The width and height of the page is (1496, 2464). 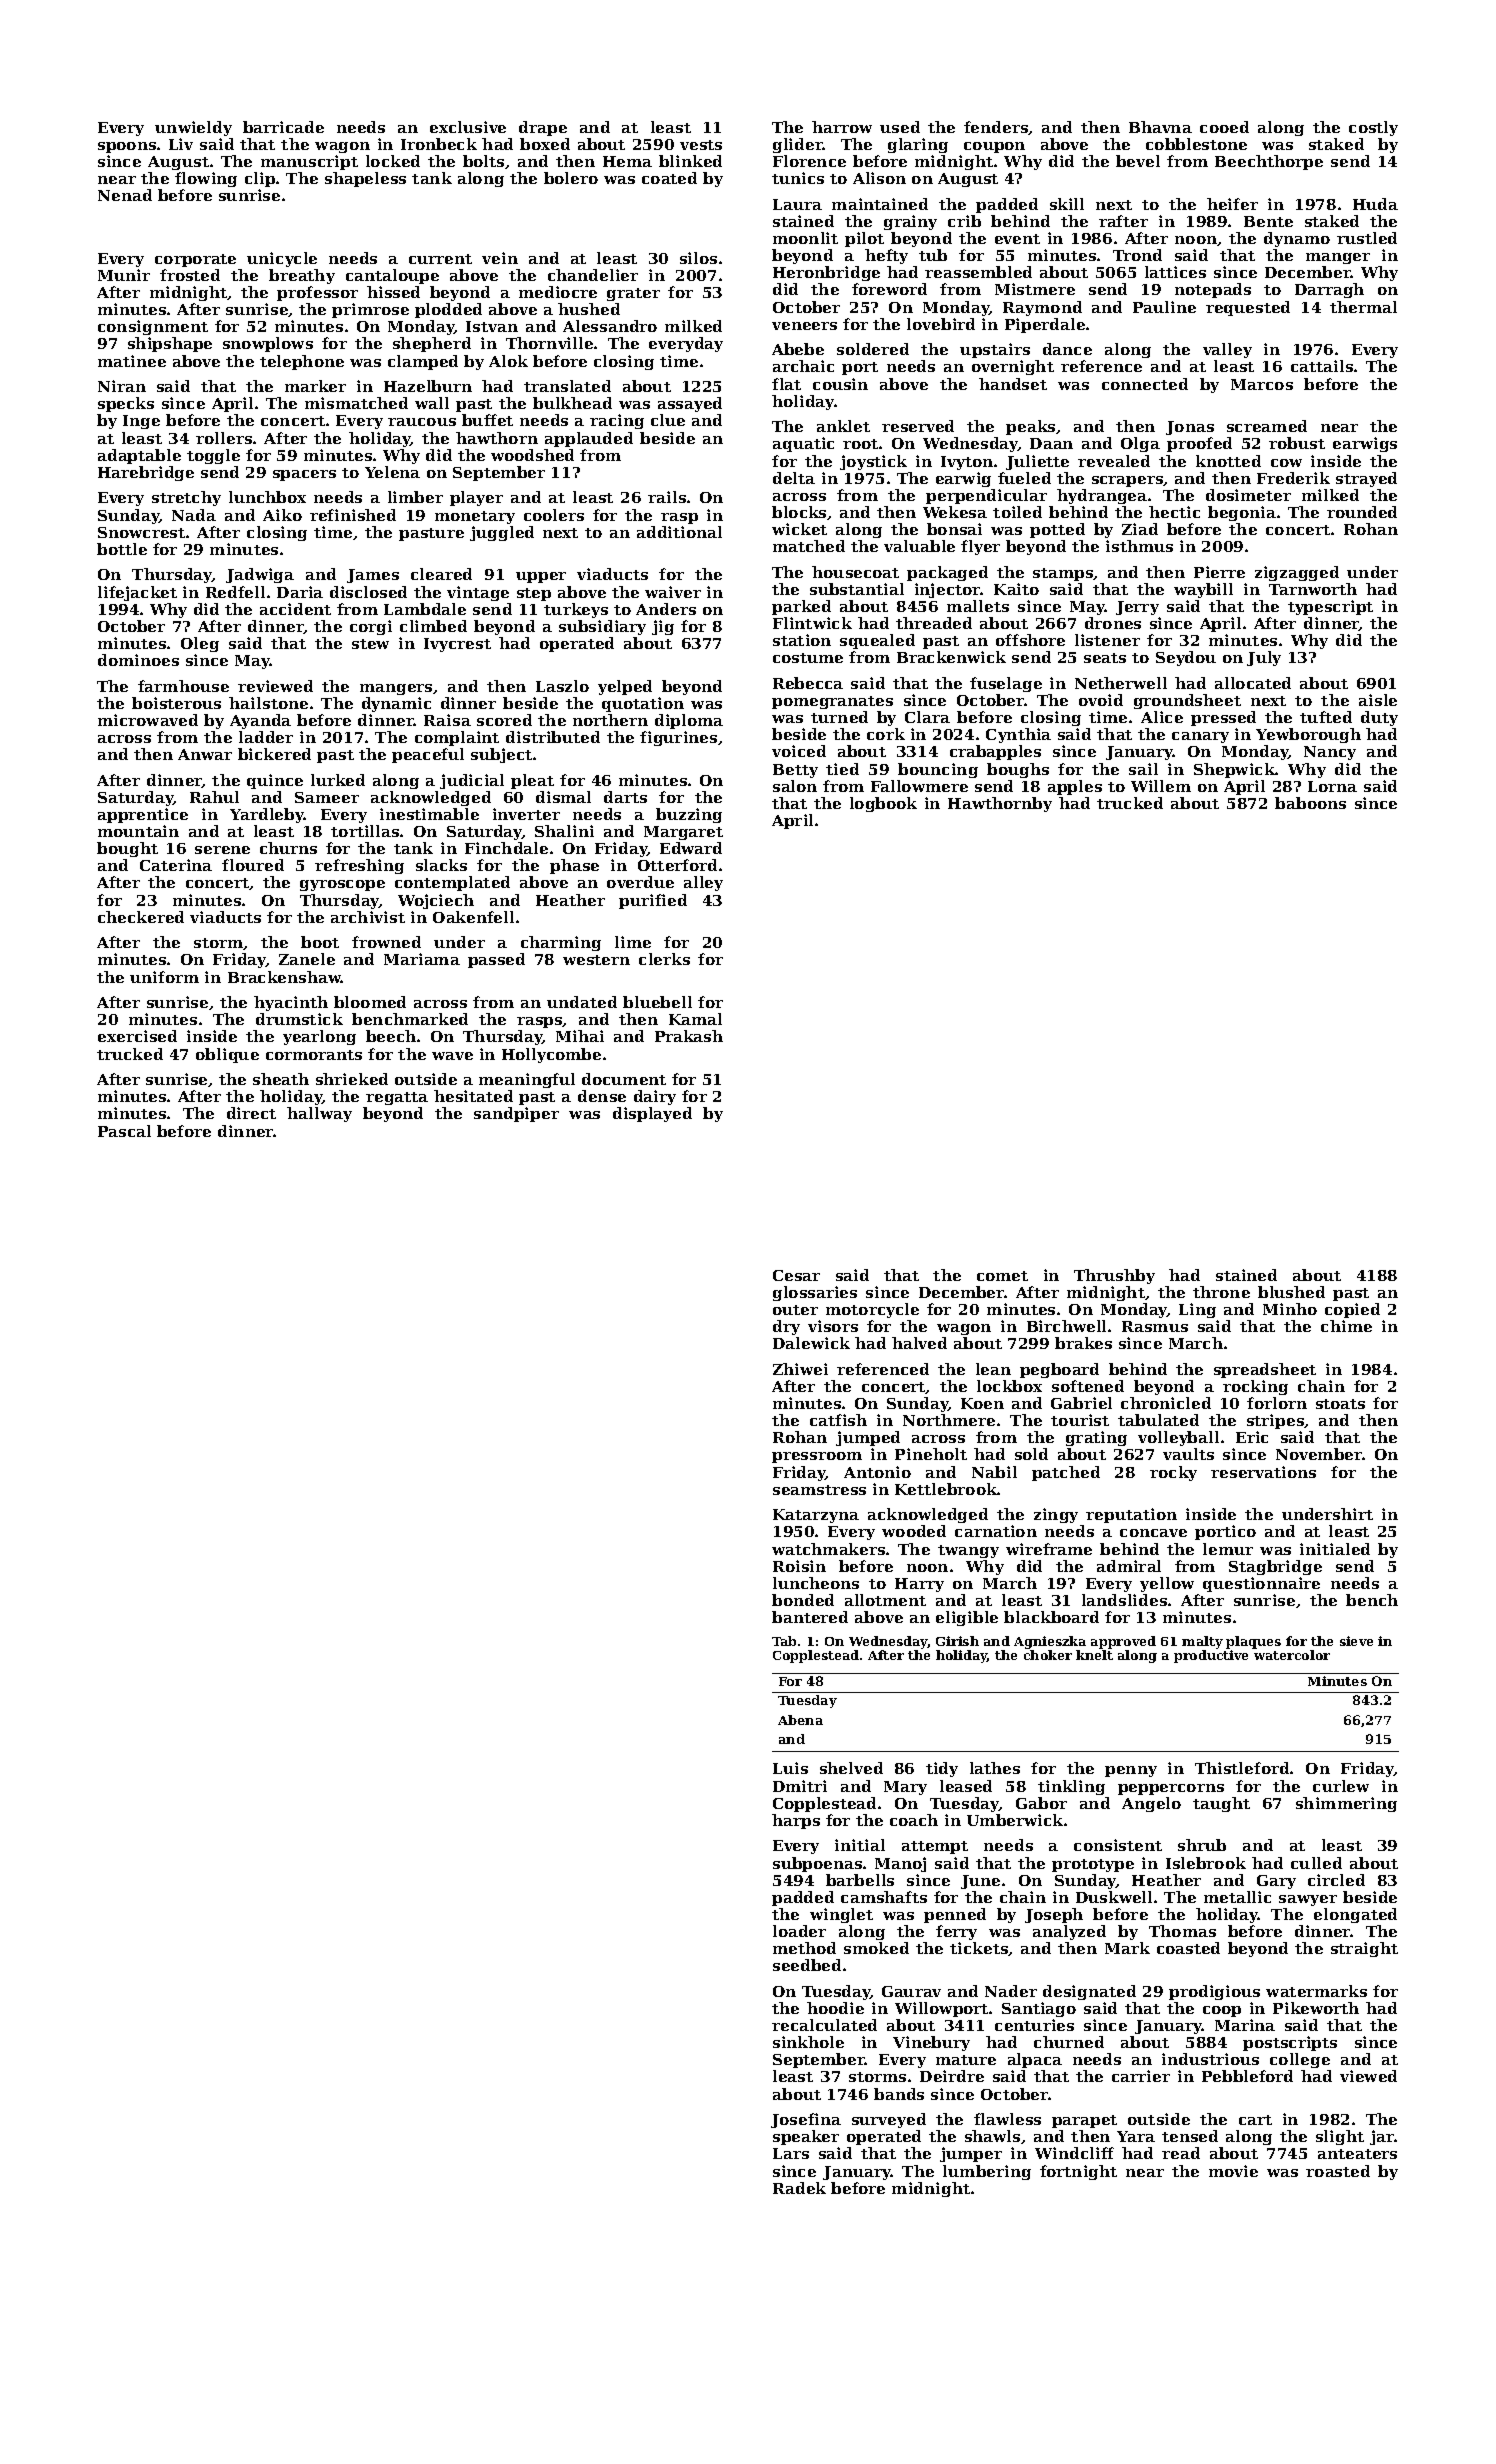 I want to click on stoats, so click(x=1340, y=1404).
